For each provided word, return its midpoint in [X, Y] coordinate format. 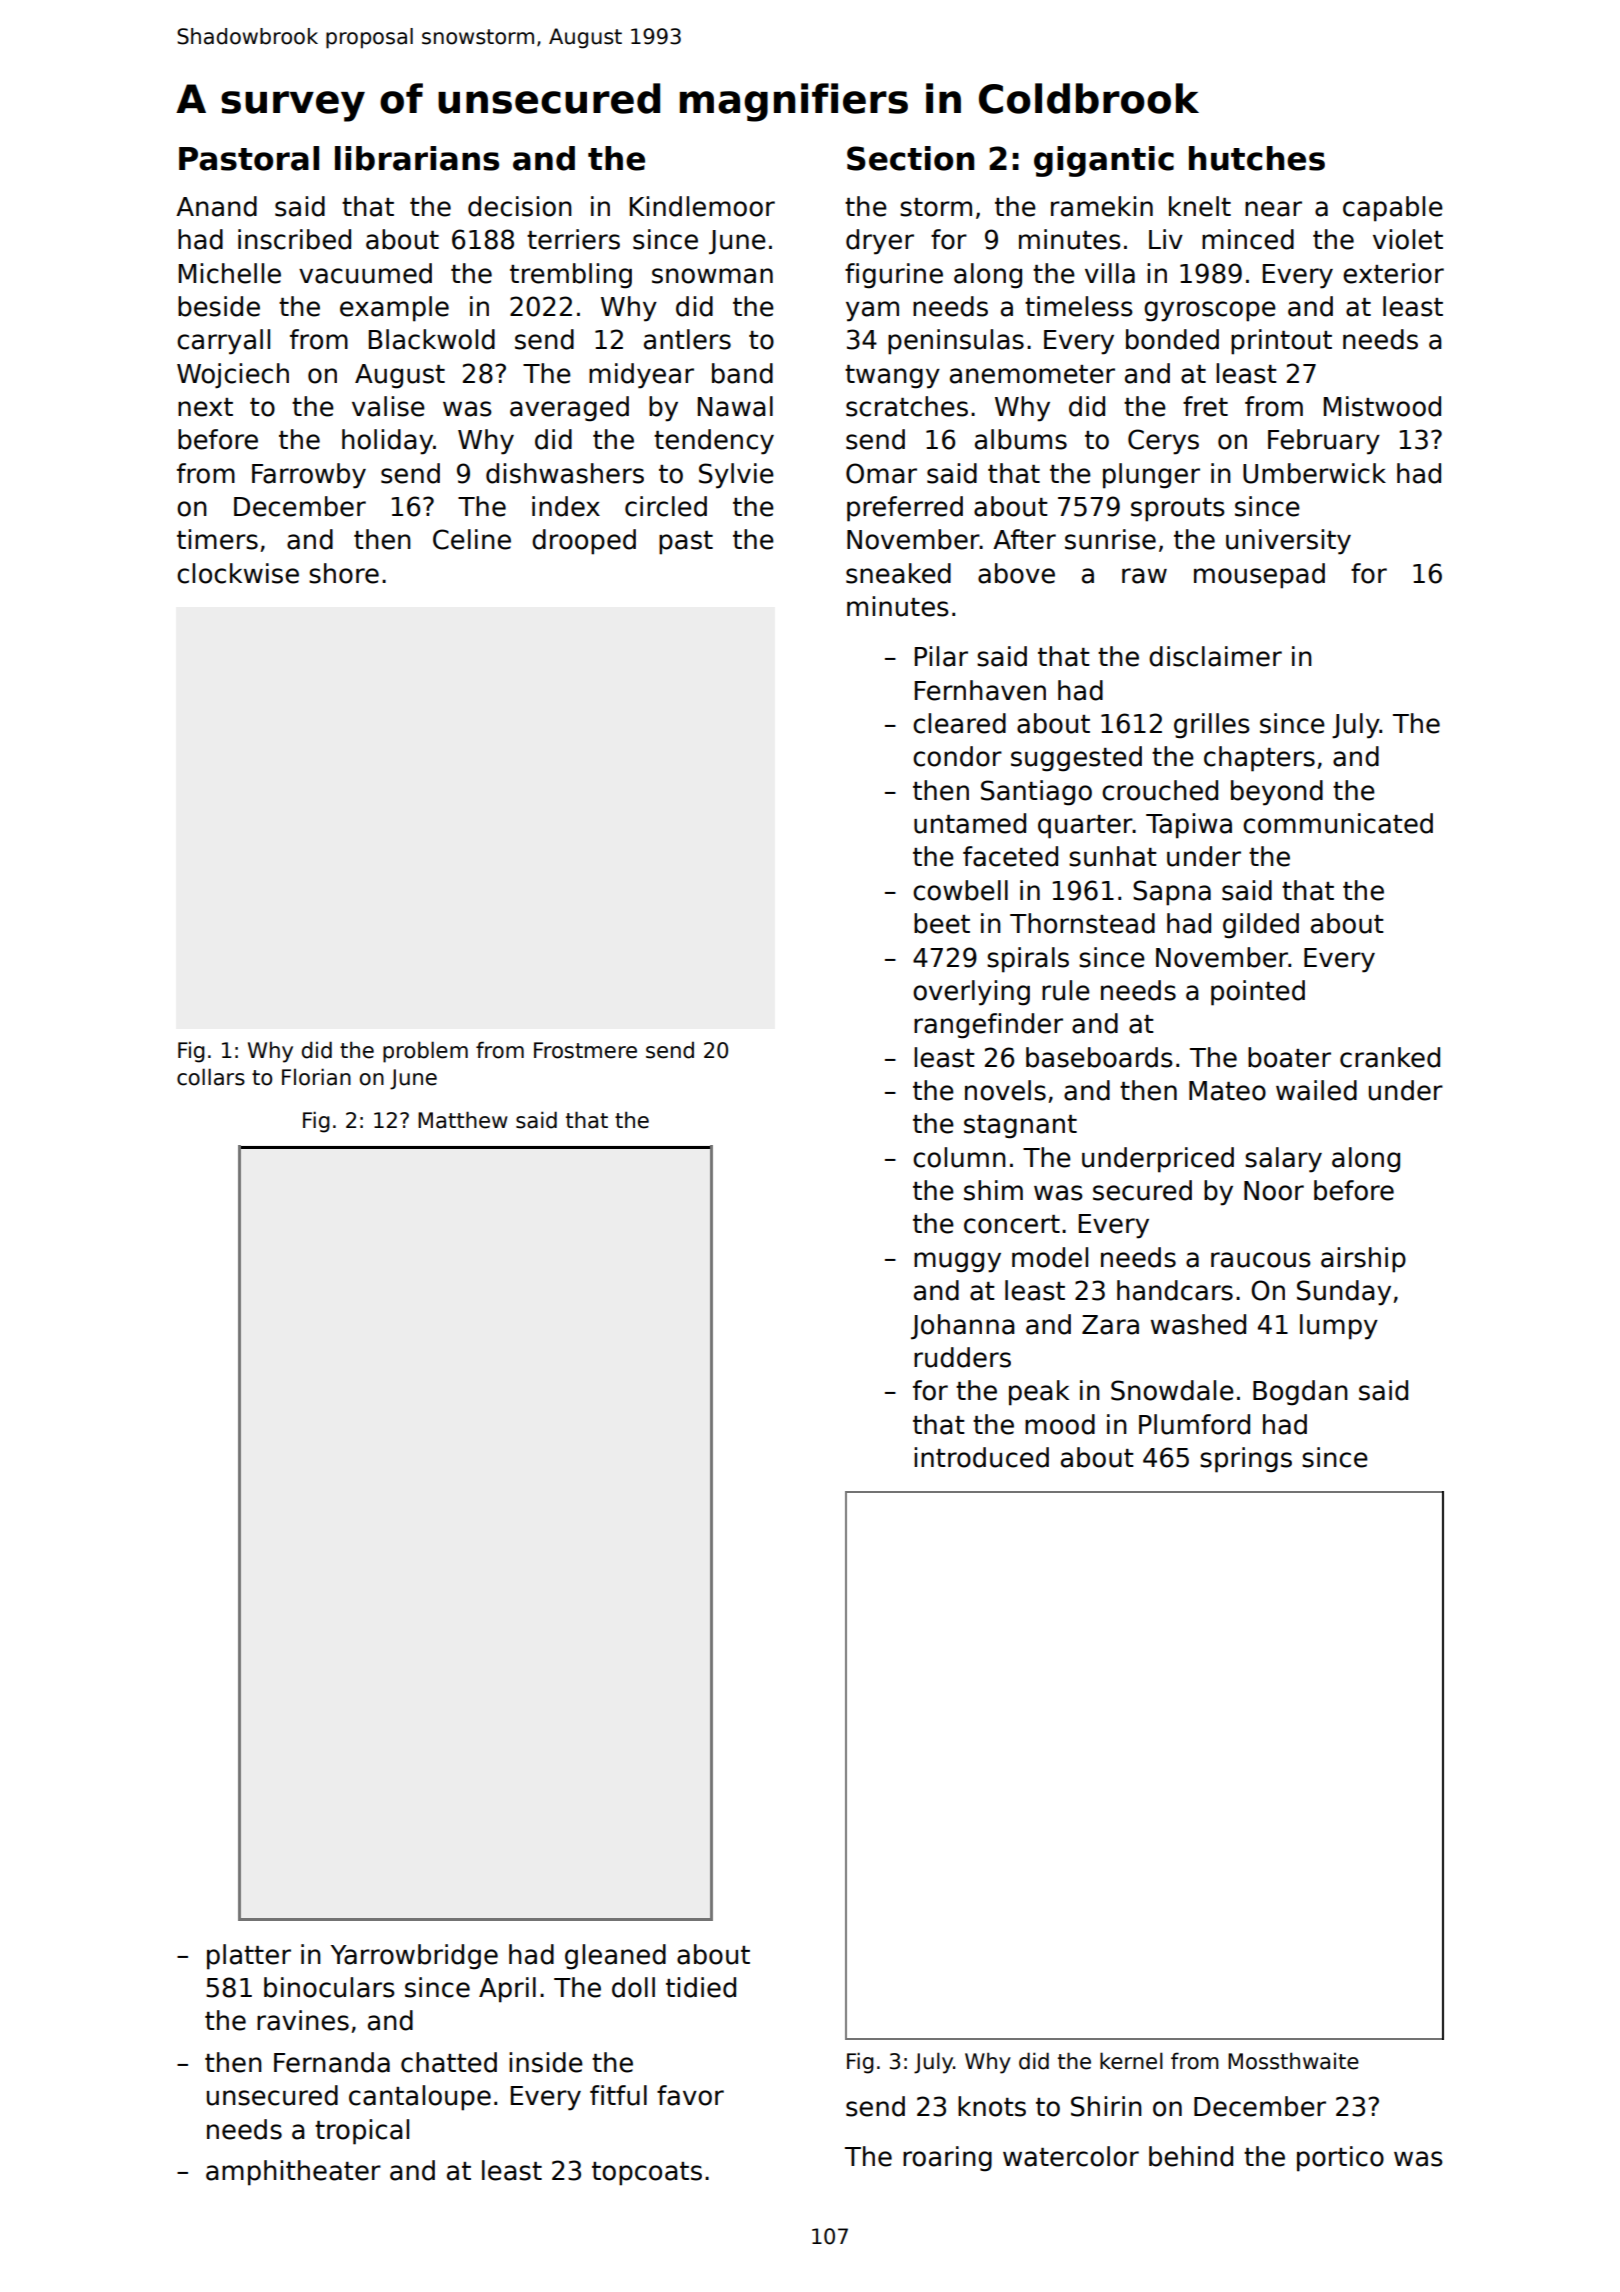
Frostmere [585, 1050]
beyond [1277, 793]
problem [425, 1052]
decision [520, 206]
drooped [584, 542]
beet [942, 923]
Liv [1166, 239]
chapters [1259, 759]
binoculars [329, 1987]
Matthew [463, 1120]
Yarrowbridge [414, 1957]
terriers [573, 239]
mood [1060, 1424]
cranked [1390, 1057]
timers [217, 539]
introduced [981, 1457]
